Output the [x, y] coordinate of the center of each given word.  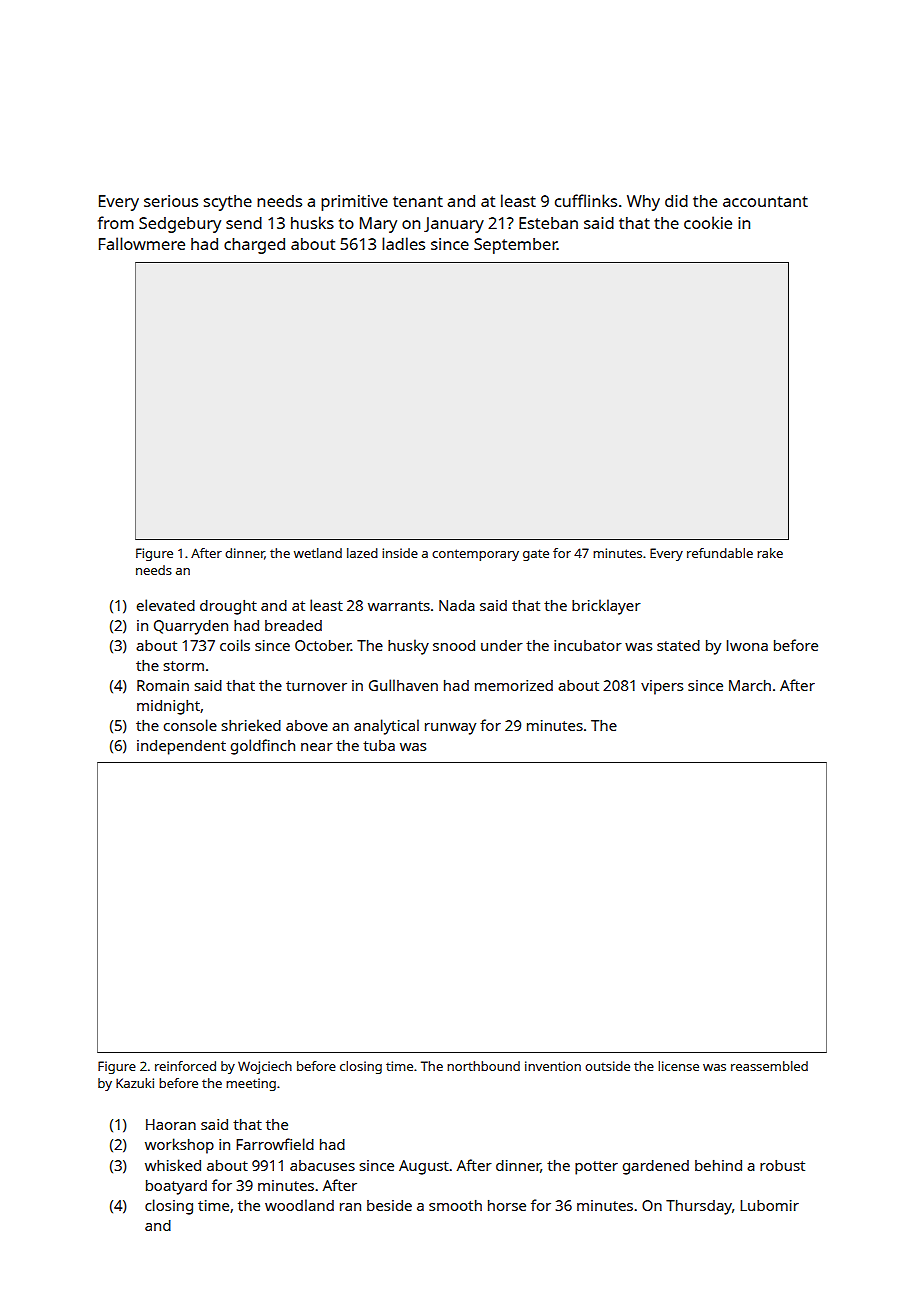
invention [553, 1066]
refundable [720, 553]
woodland [299, 1205]
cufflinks [586, 200]
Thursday [699, 1207]
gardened [656, 1167]
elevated [166, 605]
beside [389, 1205]
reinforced [185, 1066]
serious [171, 201]
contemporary [475, 555]
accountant [765, 201]
